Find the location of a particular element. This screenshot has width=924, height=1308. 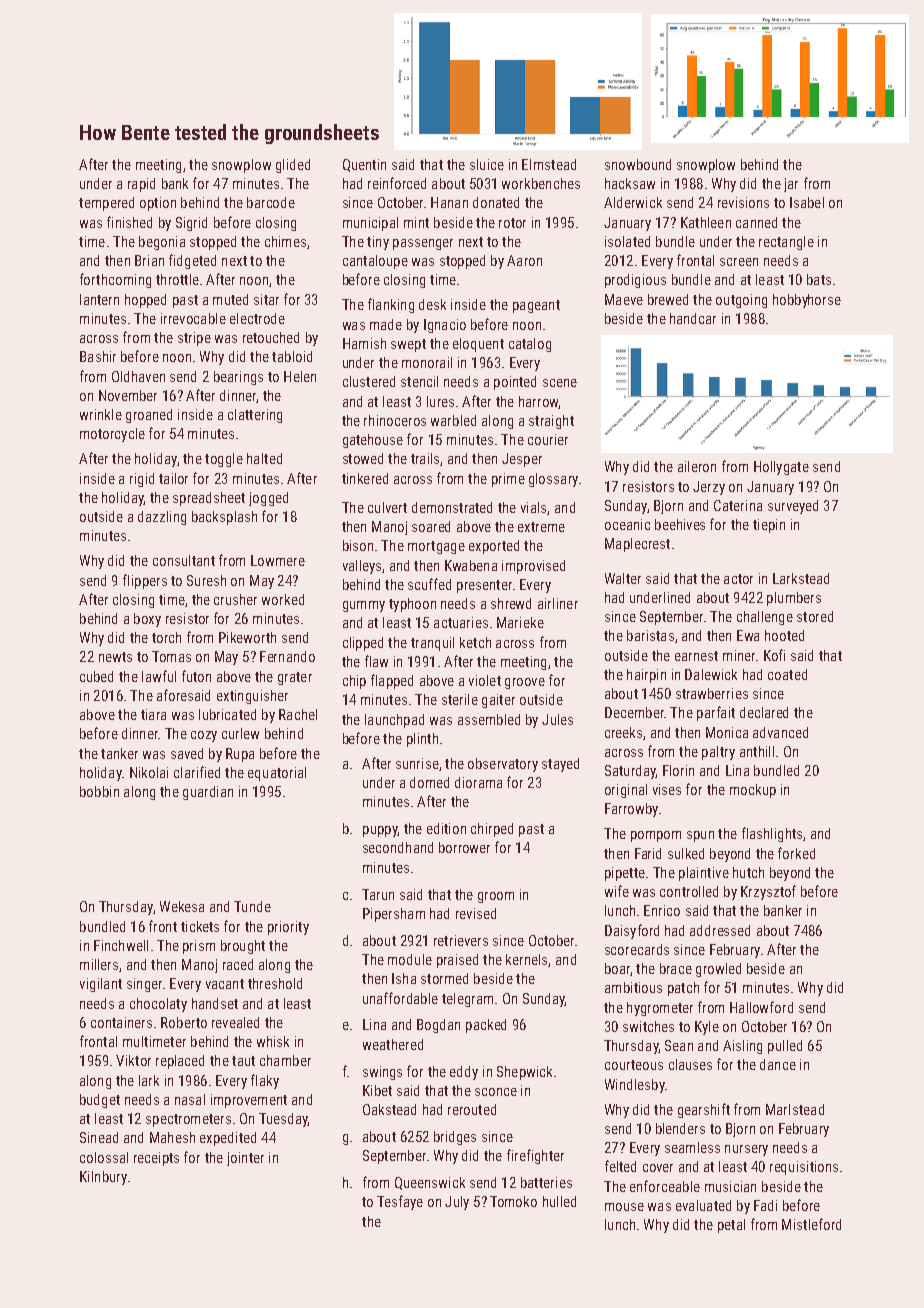

barcode is located at coordinates (271, 202).
